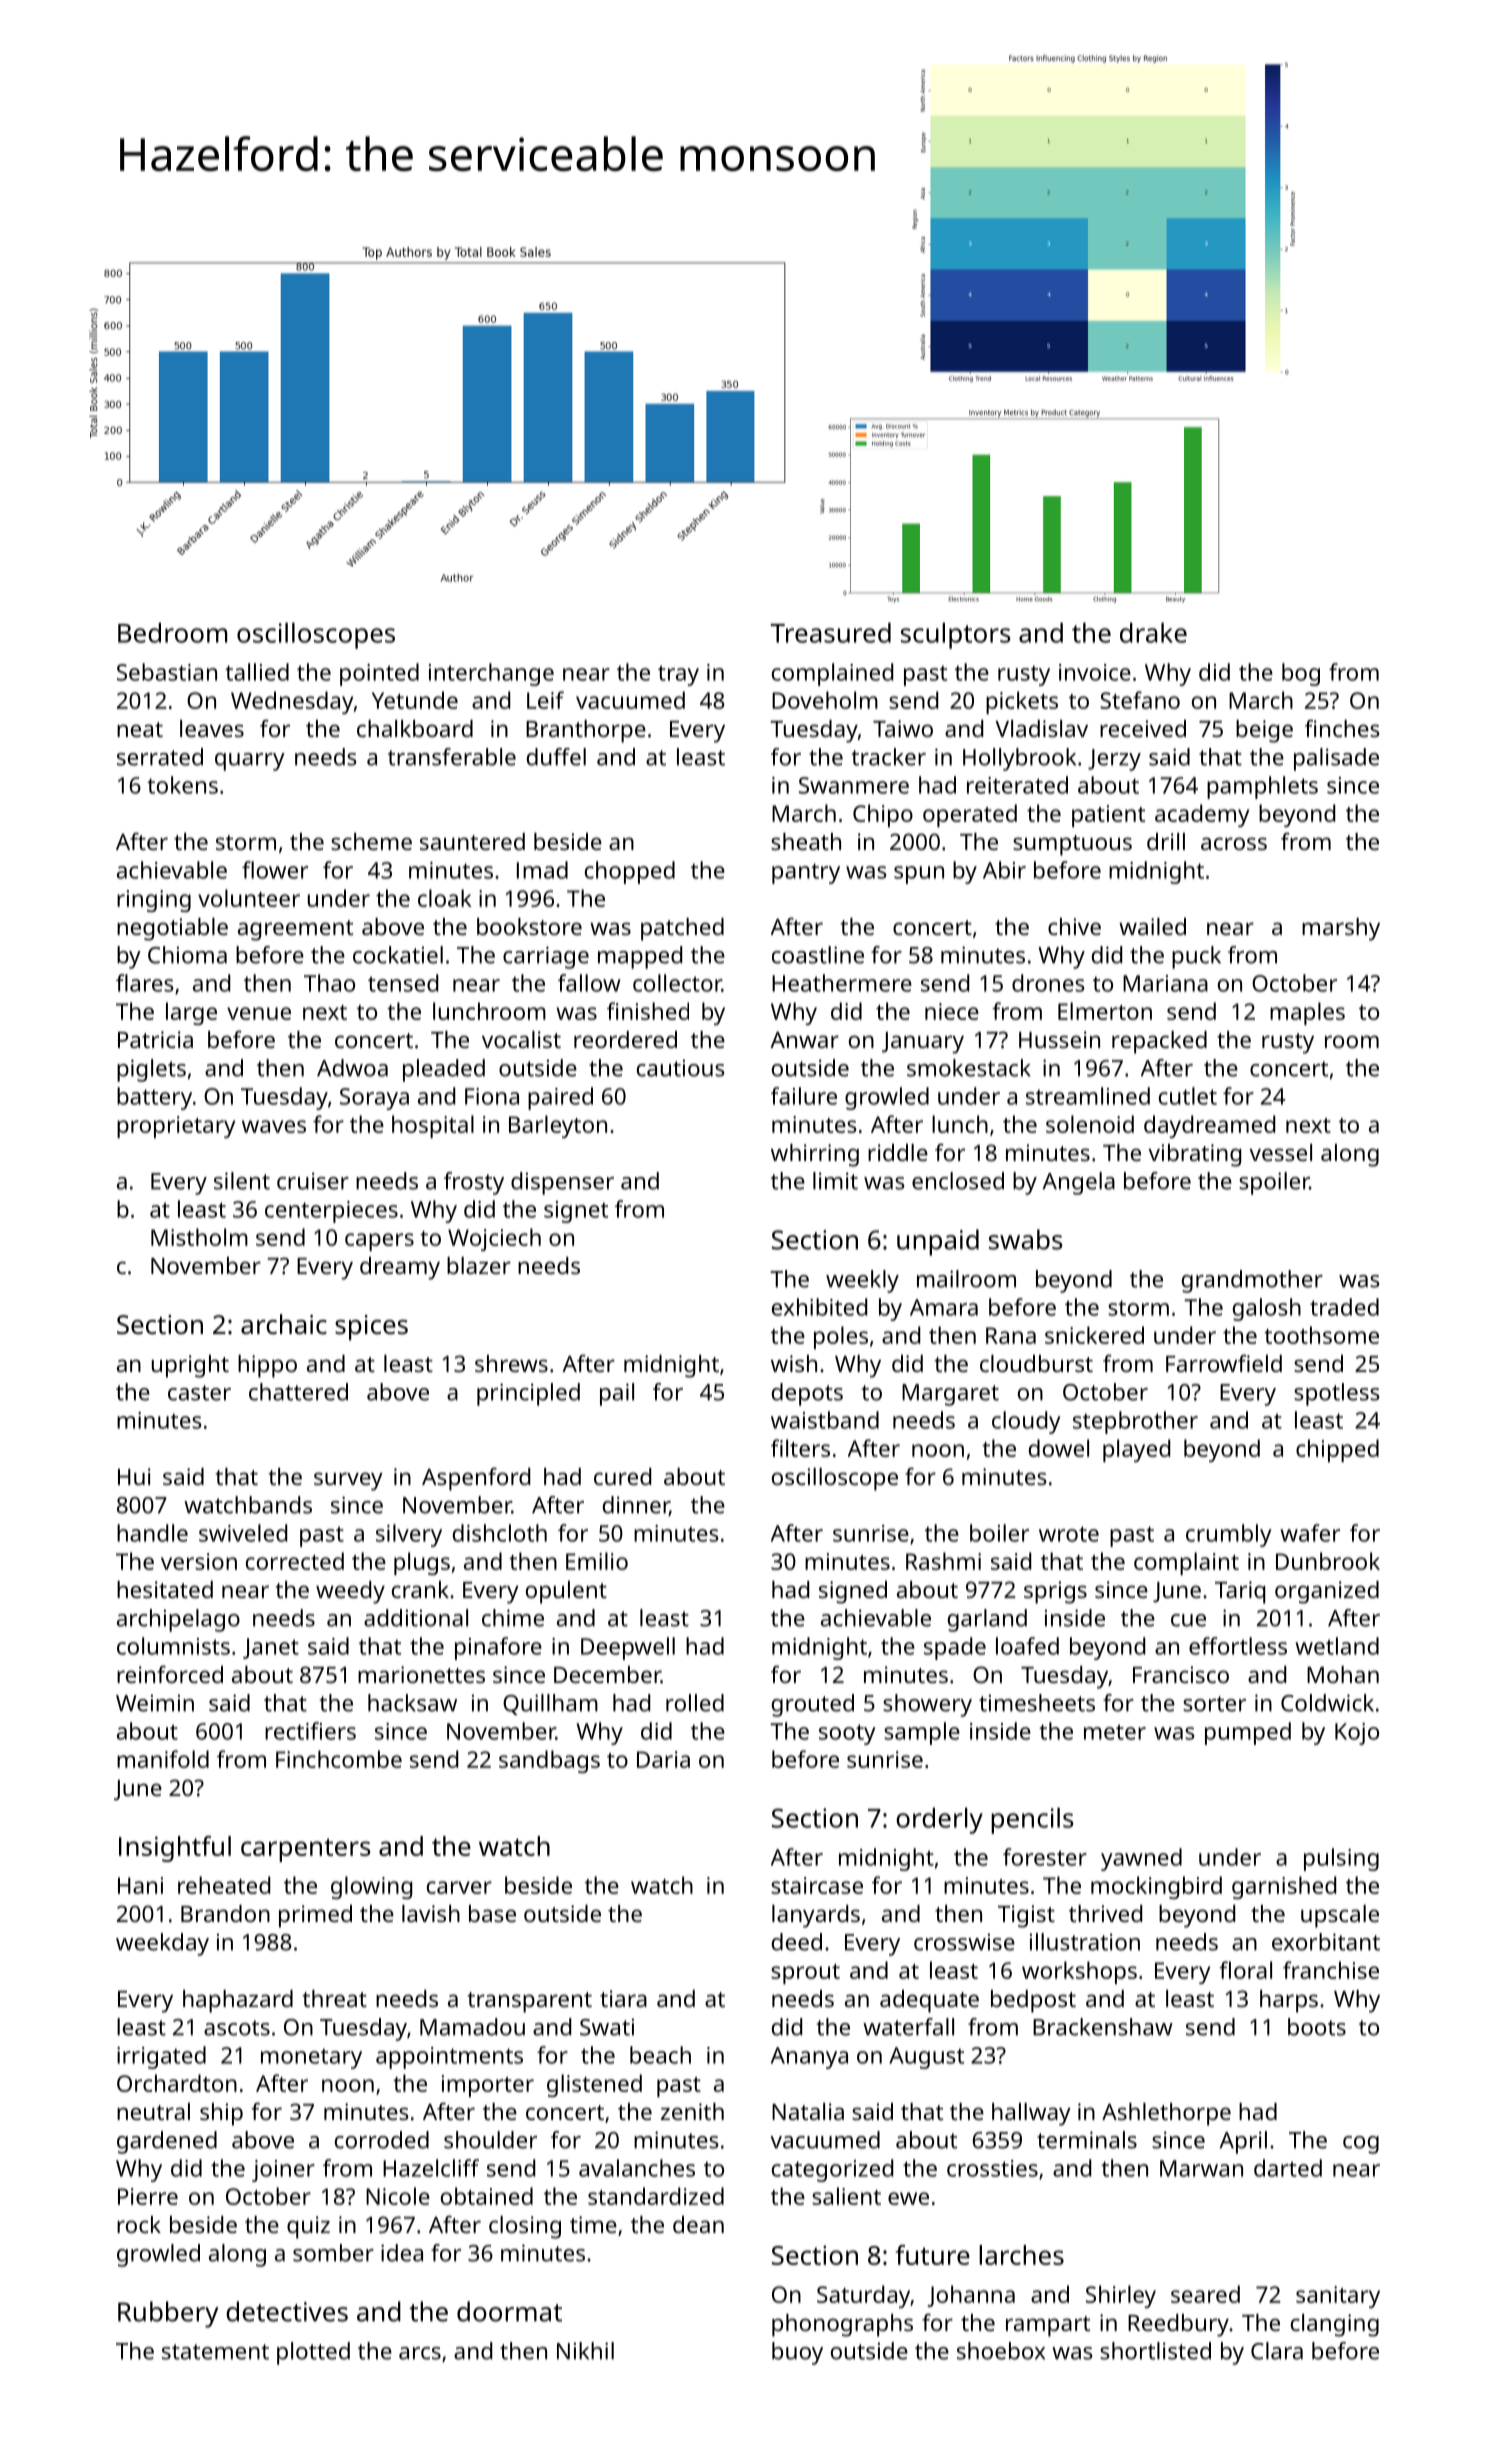  What do you see at coordinates (155, 1703) in the screenshot?
I see `Weimin` at bounding box center [155, 1703].
